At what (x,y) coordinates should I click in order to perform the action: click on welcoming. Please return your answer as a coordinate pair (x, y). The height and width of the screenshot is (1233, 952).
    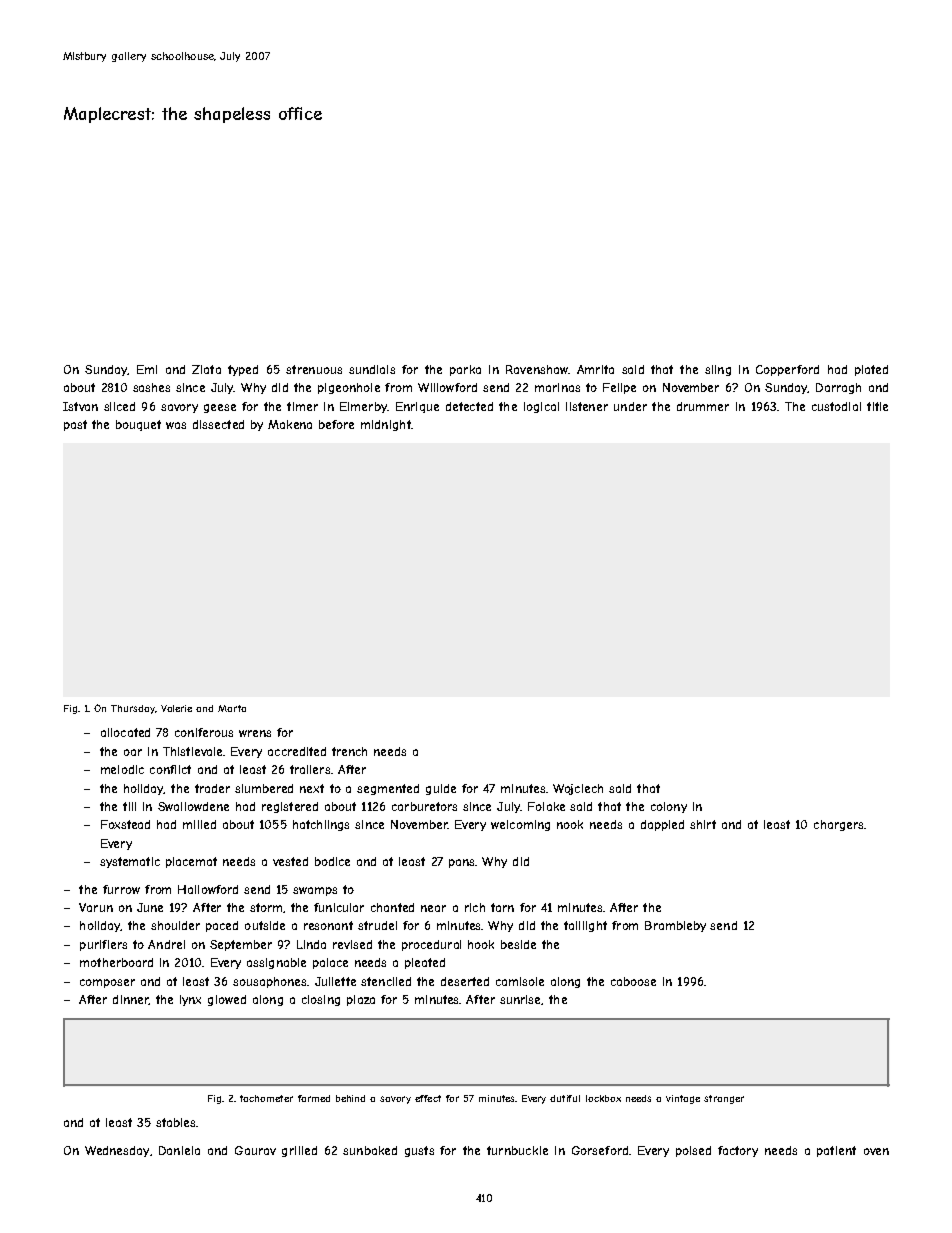
    Looking at the image, I should click on (520, 825).
